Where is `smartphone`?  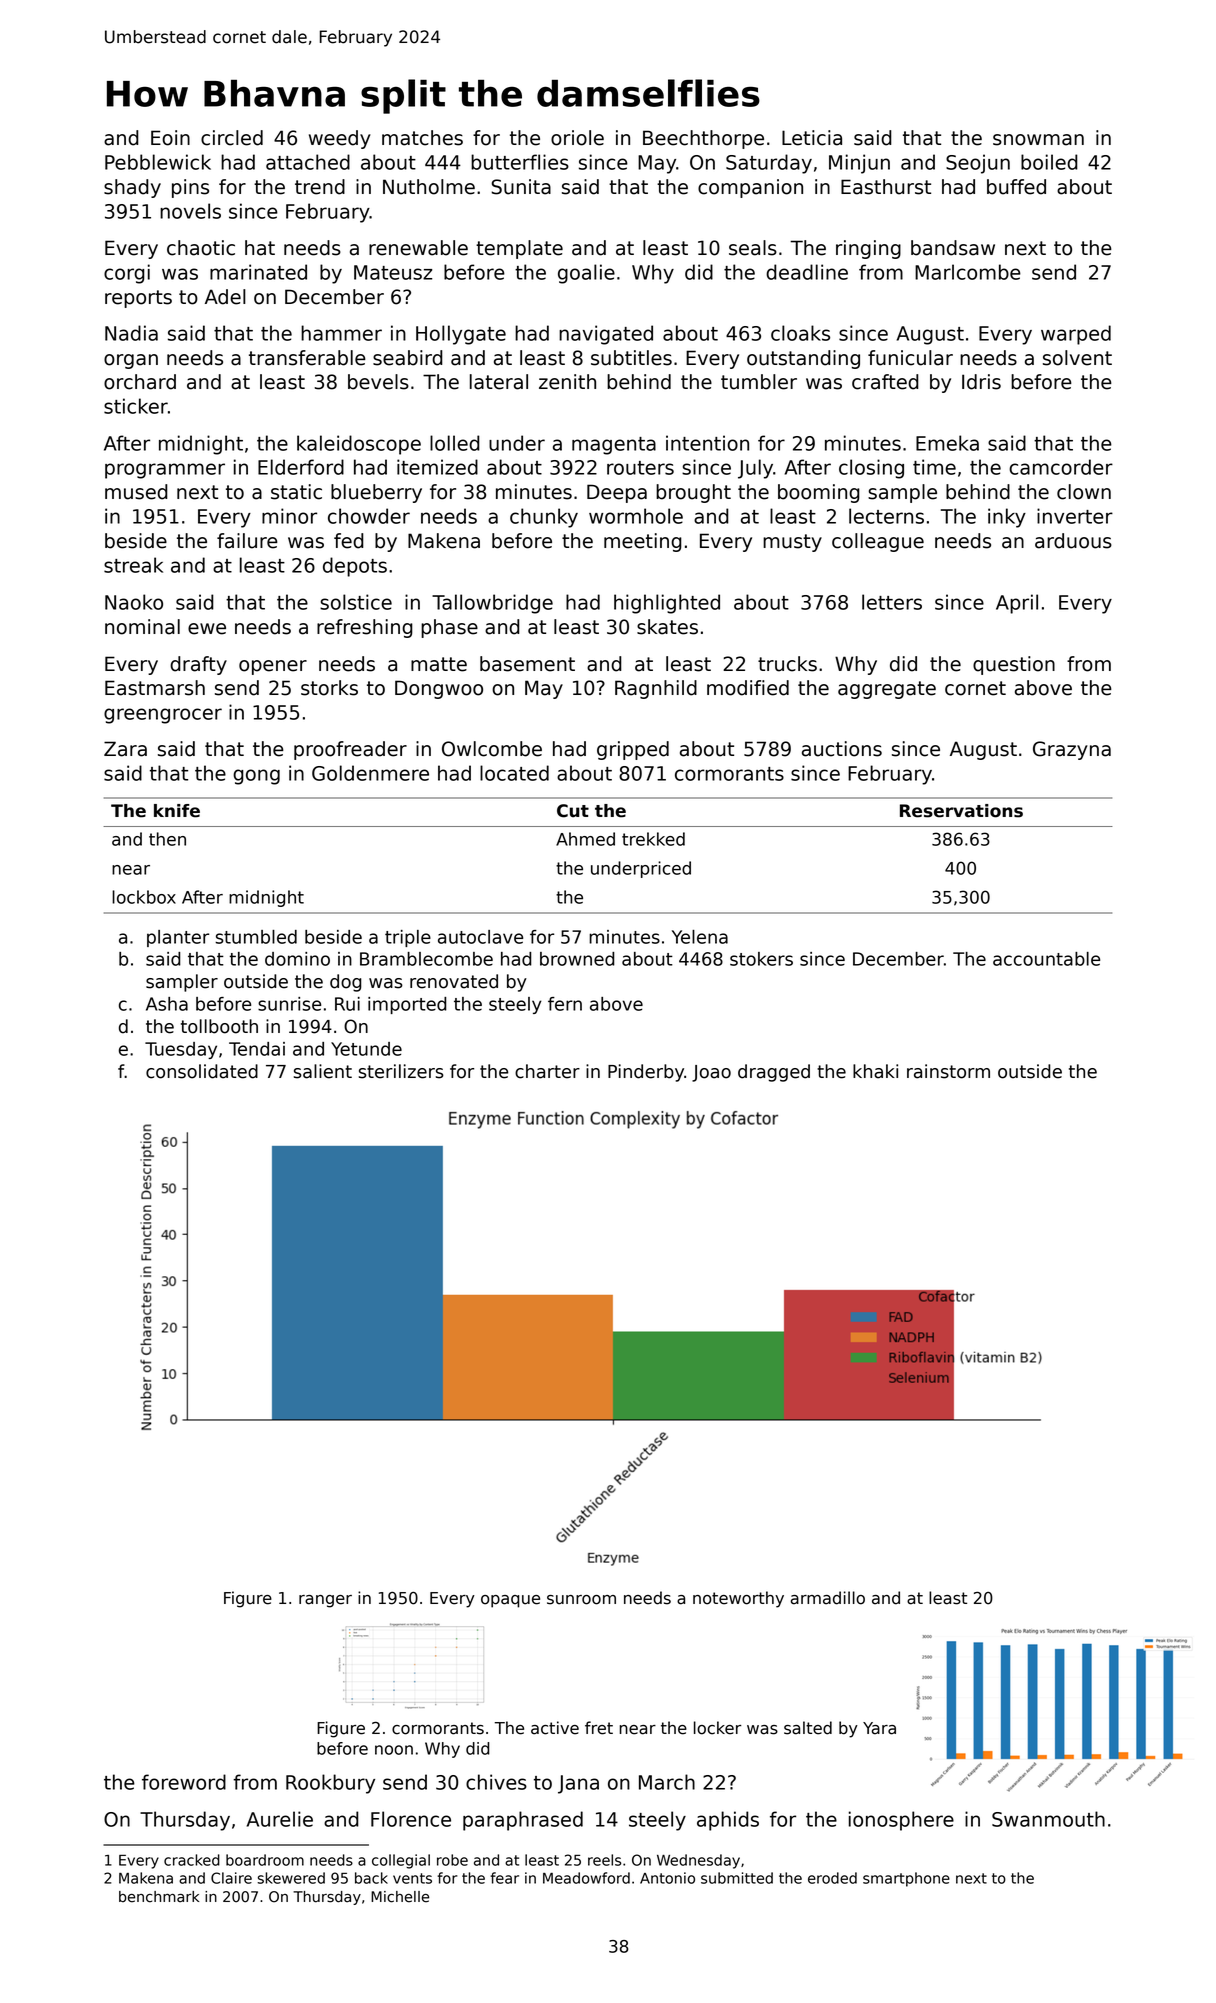 smartphone is located at coordinates (906, 1879).
